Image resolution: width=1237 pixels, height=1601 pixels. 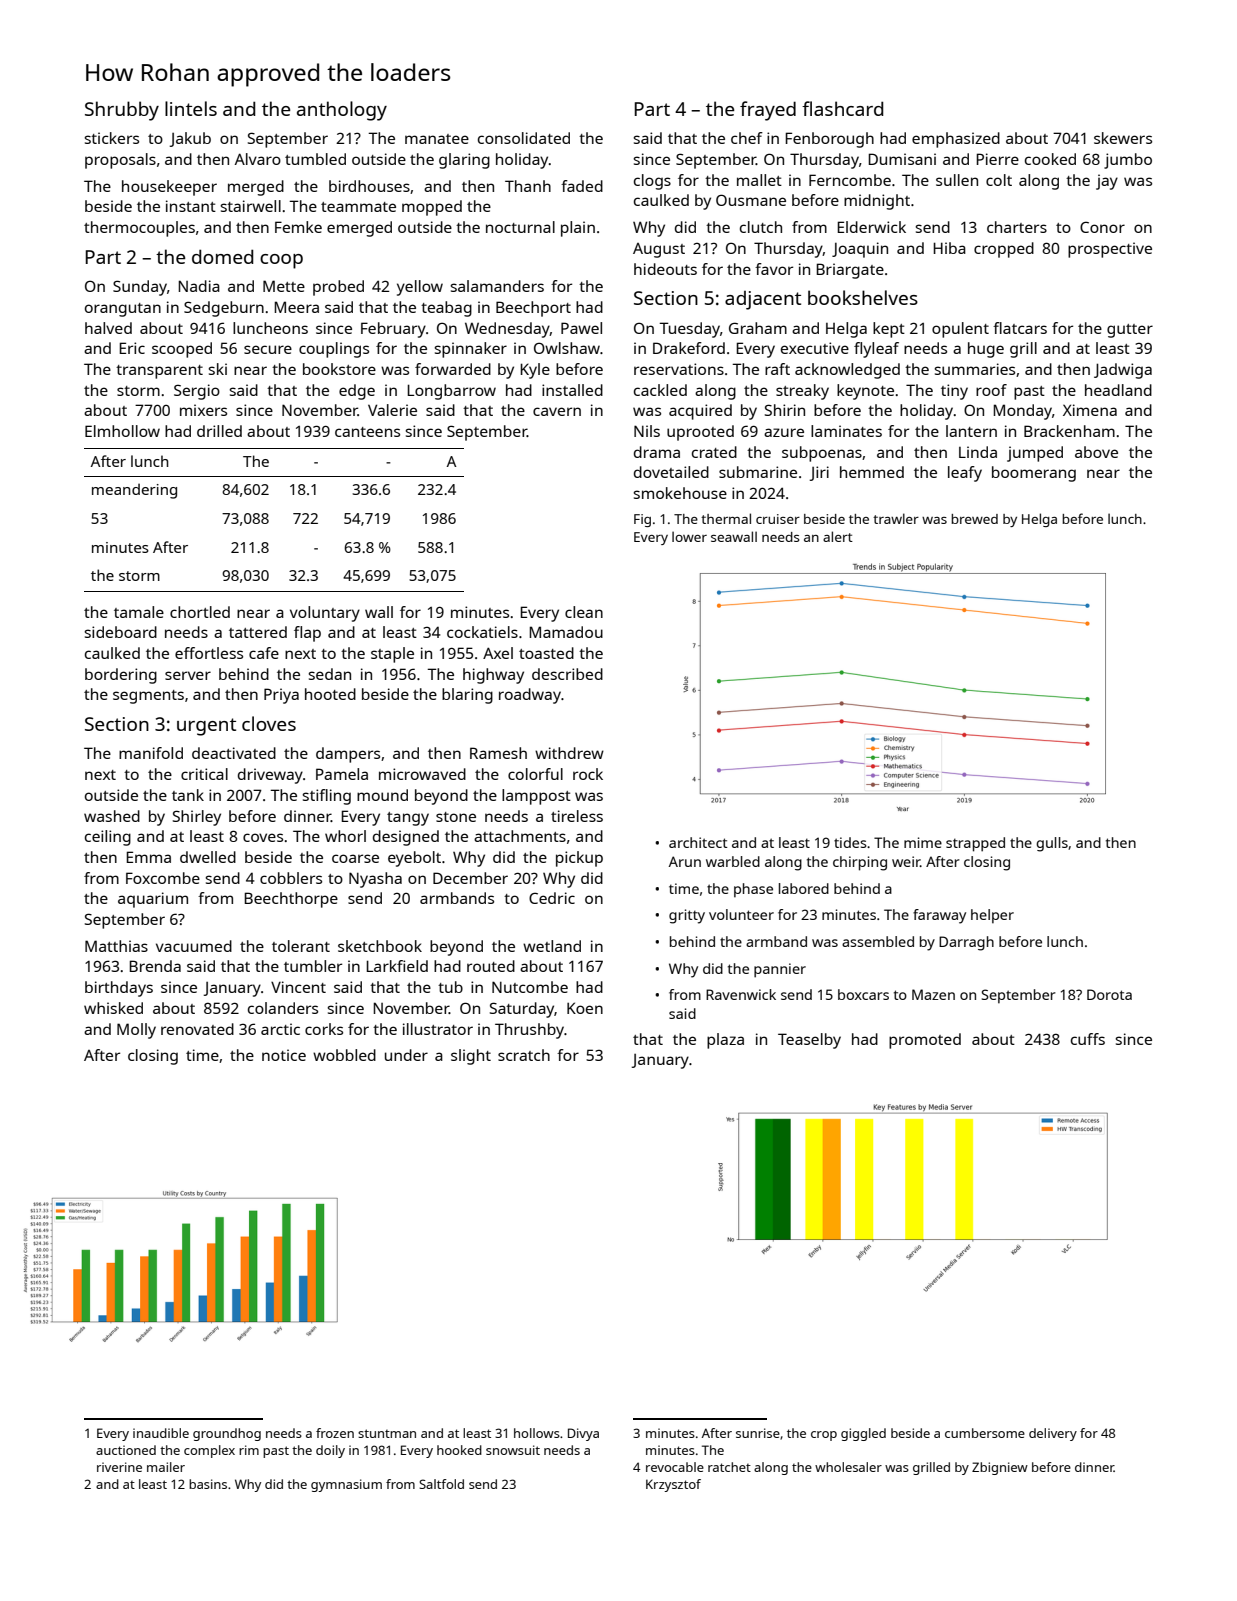 What do you see at coordinates (768, 111) in the screenshot?
I see `frayed` at bounding box center [768, 111].
